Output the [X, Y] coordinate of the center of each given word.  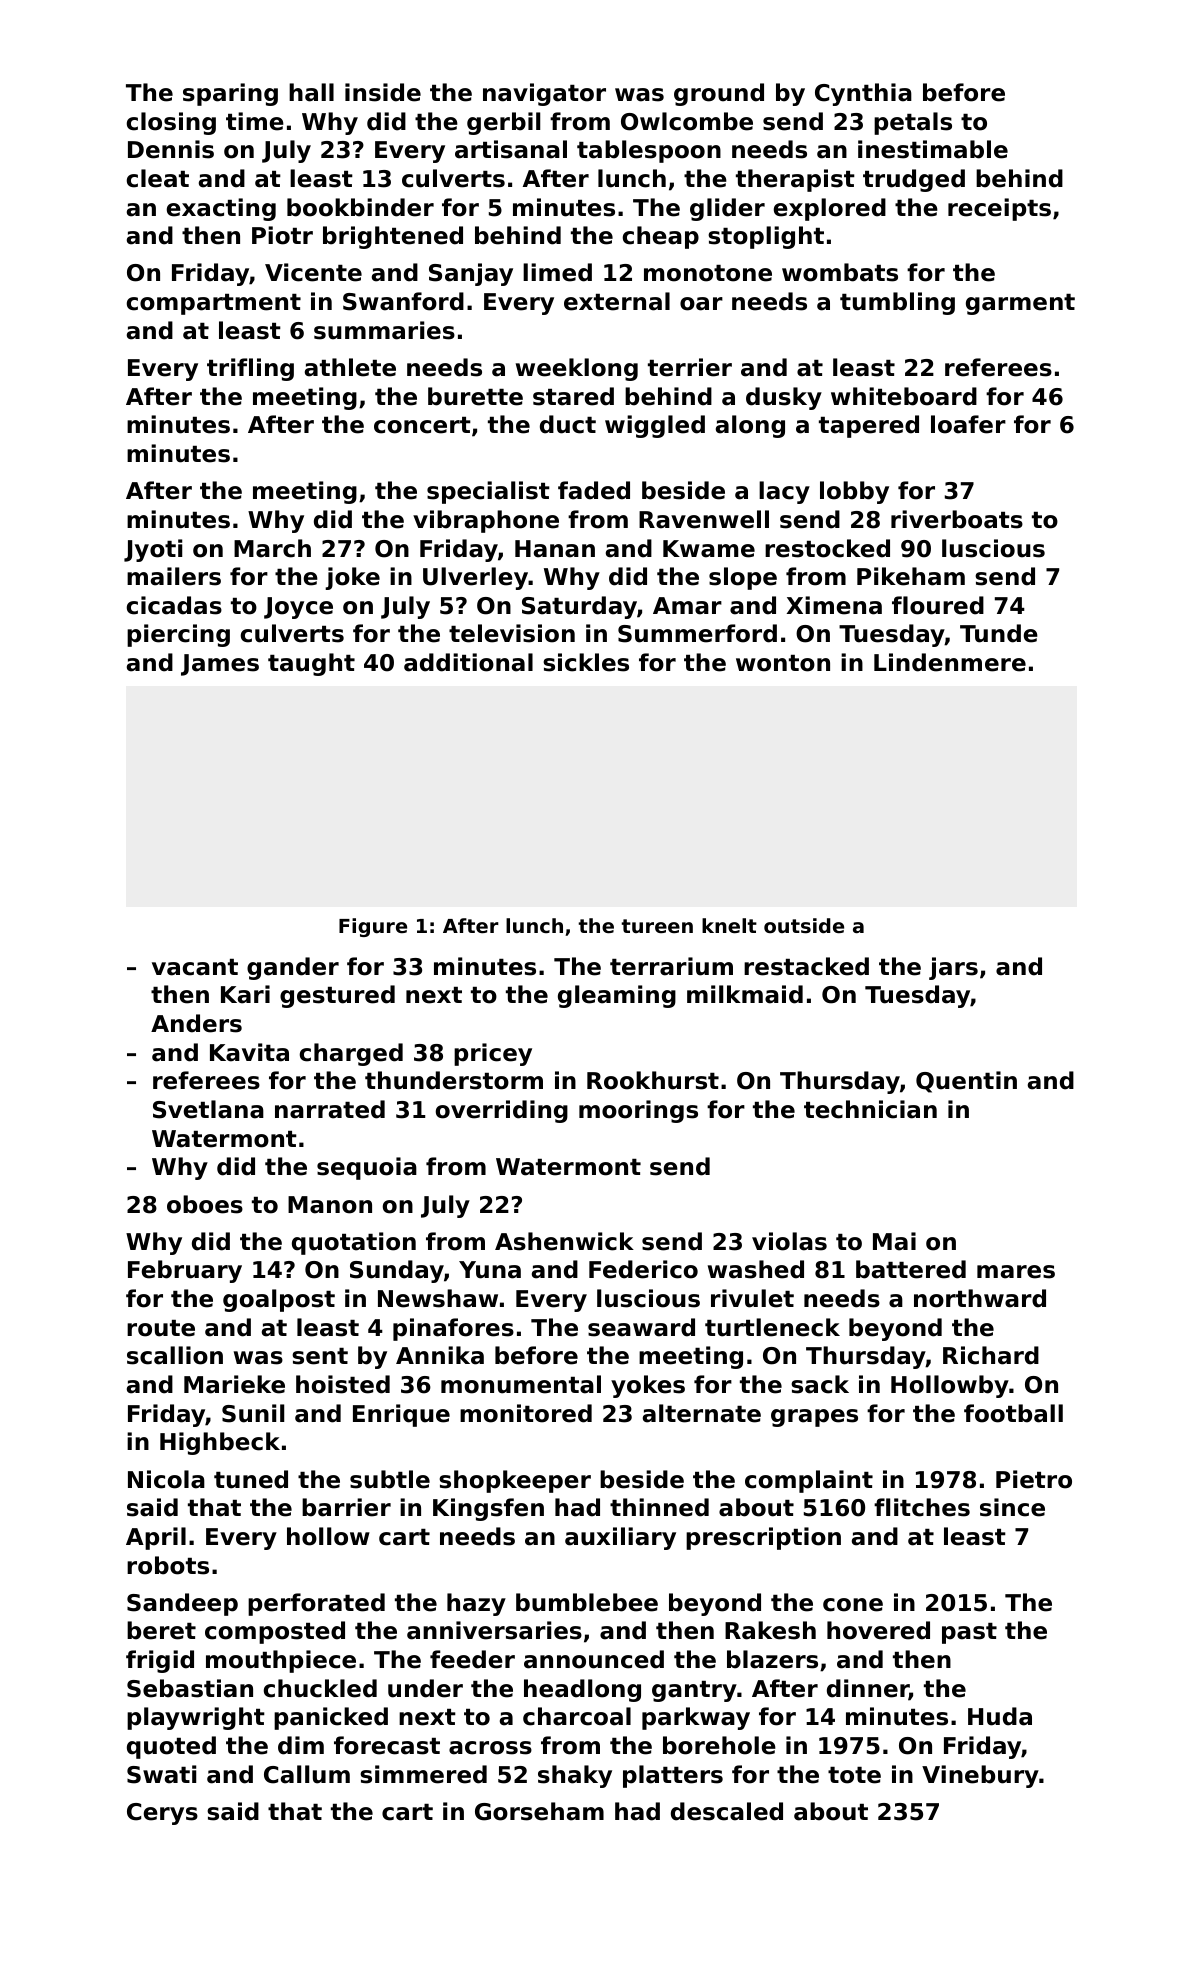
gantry [694, 1691]
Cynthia [863, 94]
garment [1020, 304]
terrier [690, 367]
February [185, 1271]
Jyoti [153, 550]
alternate [702, 1413]
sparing [230, 94]
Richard [991, 1355]
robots [168, 1565]
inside [383, 92]
